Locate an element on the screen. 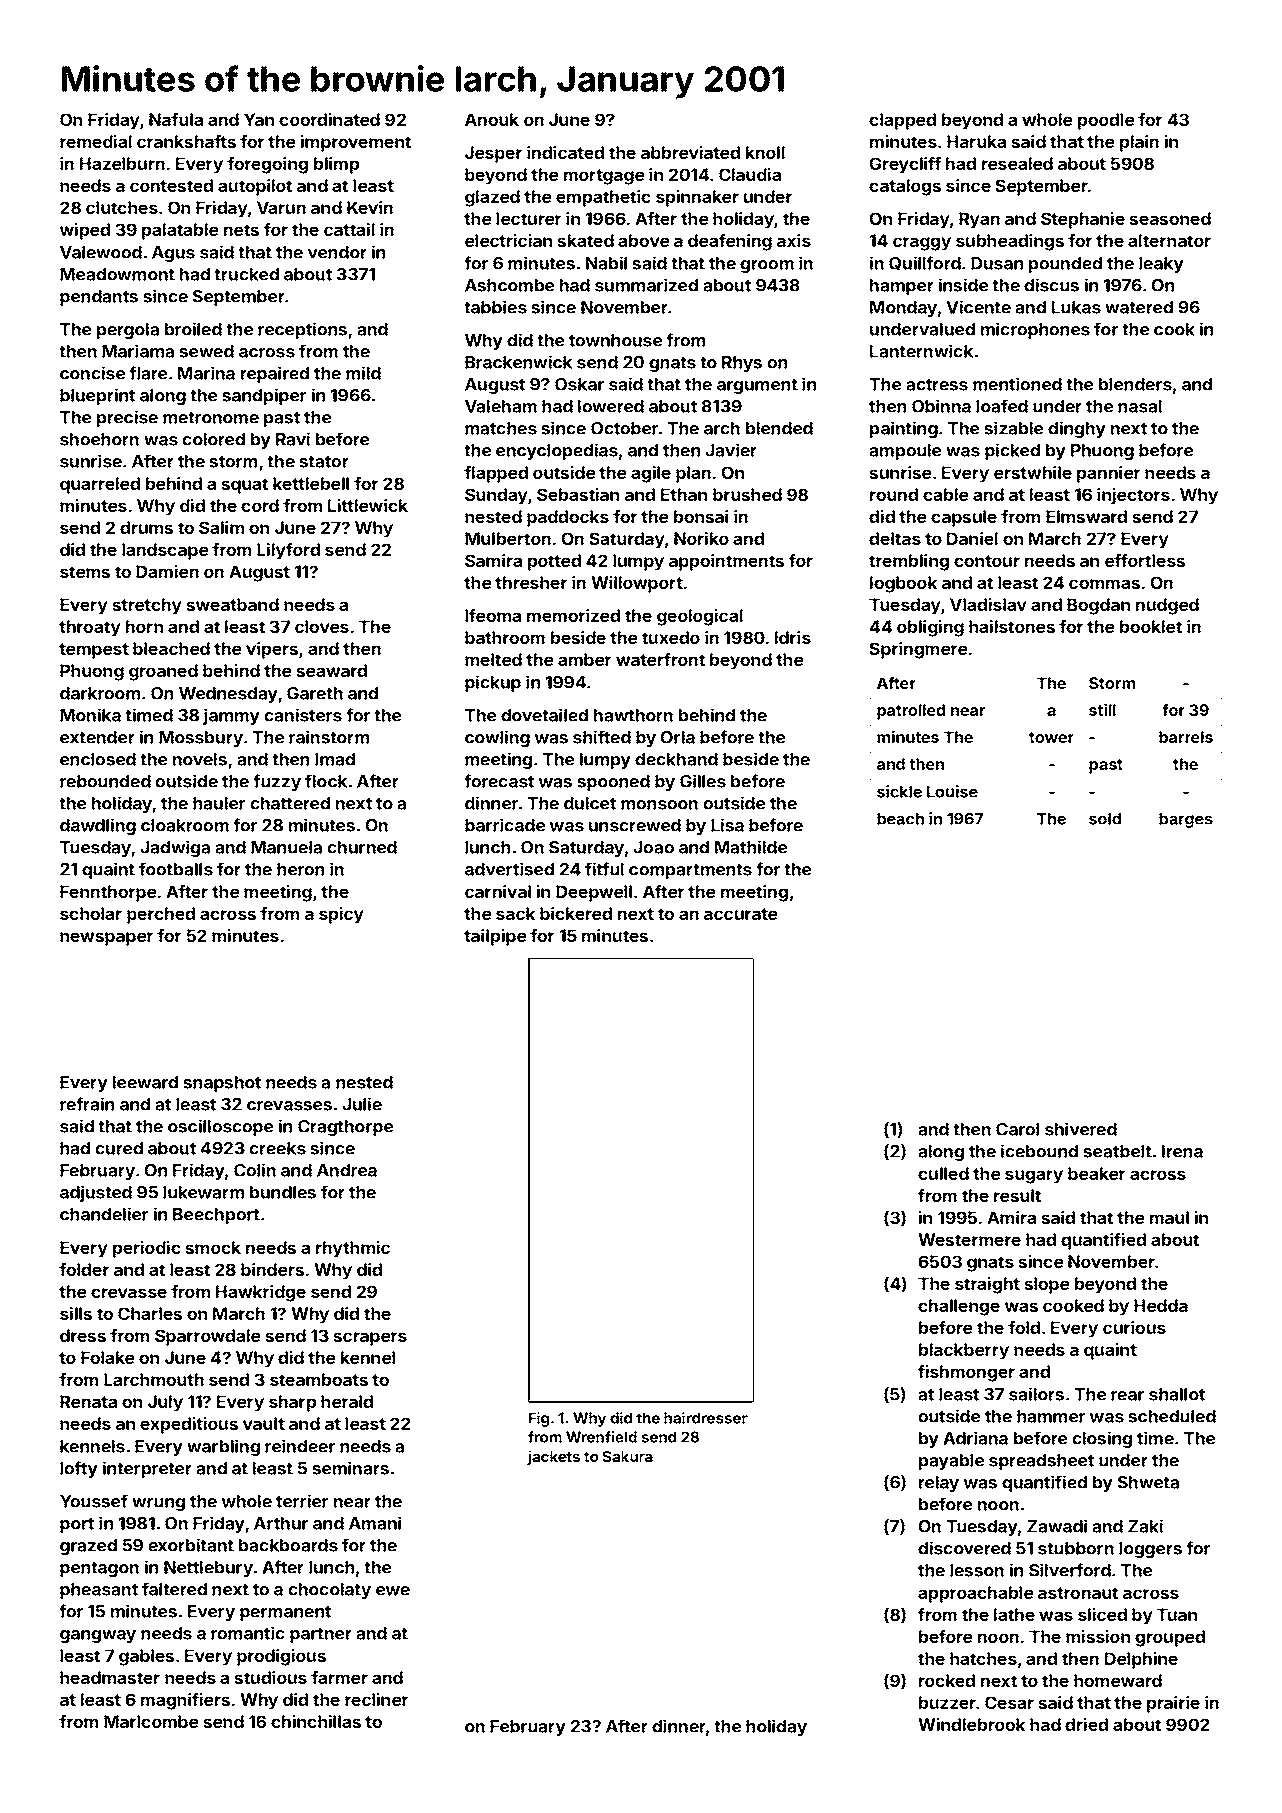 Image resolution: width=1282 pixels, height=1813 pixels. catalogs is located at coordinates (905, 187).
